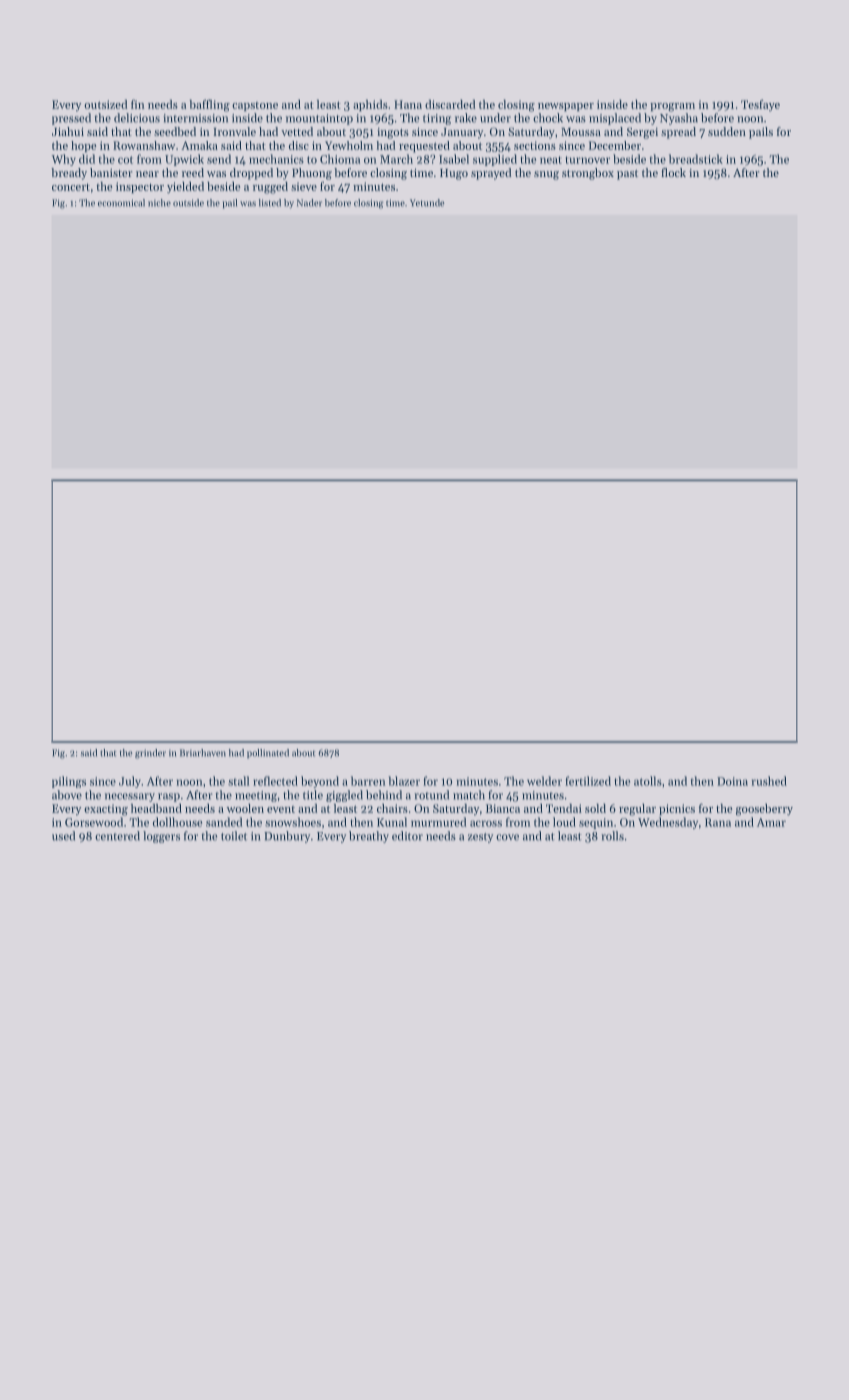 This screenshot has height=1400, width=849. What do you see at coordinates (673, 172) in the screenshot?
I see `flock` at bounding box center [673, 172].
